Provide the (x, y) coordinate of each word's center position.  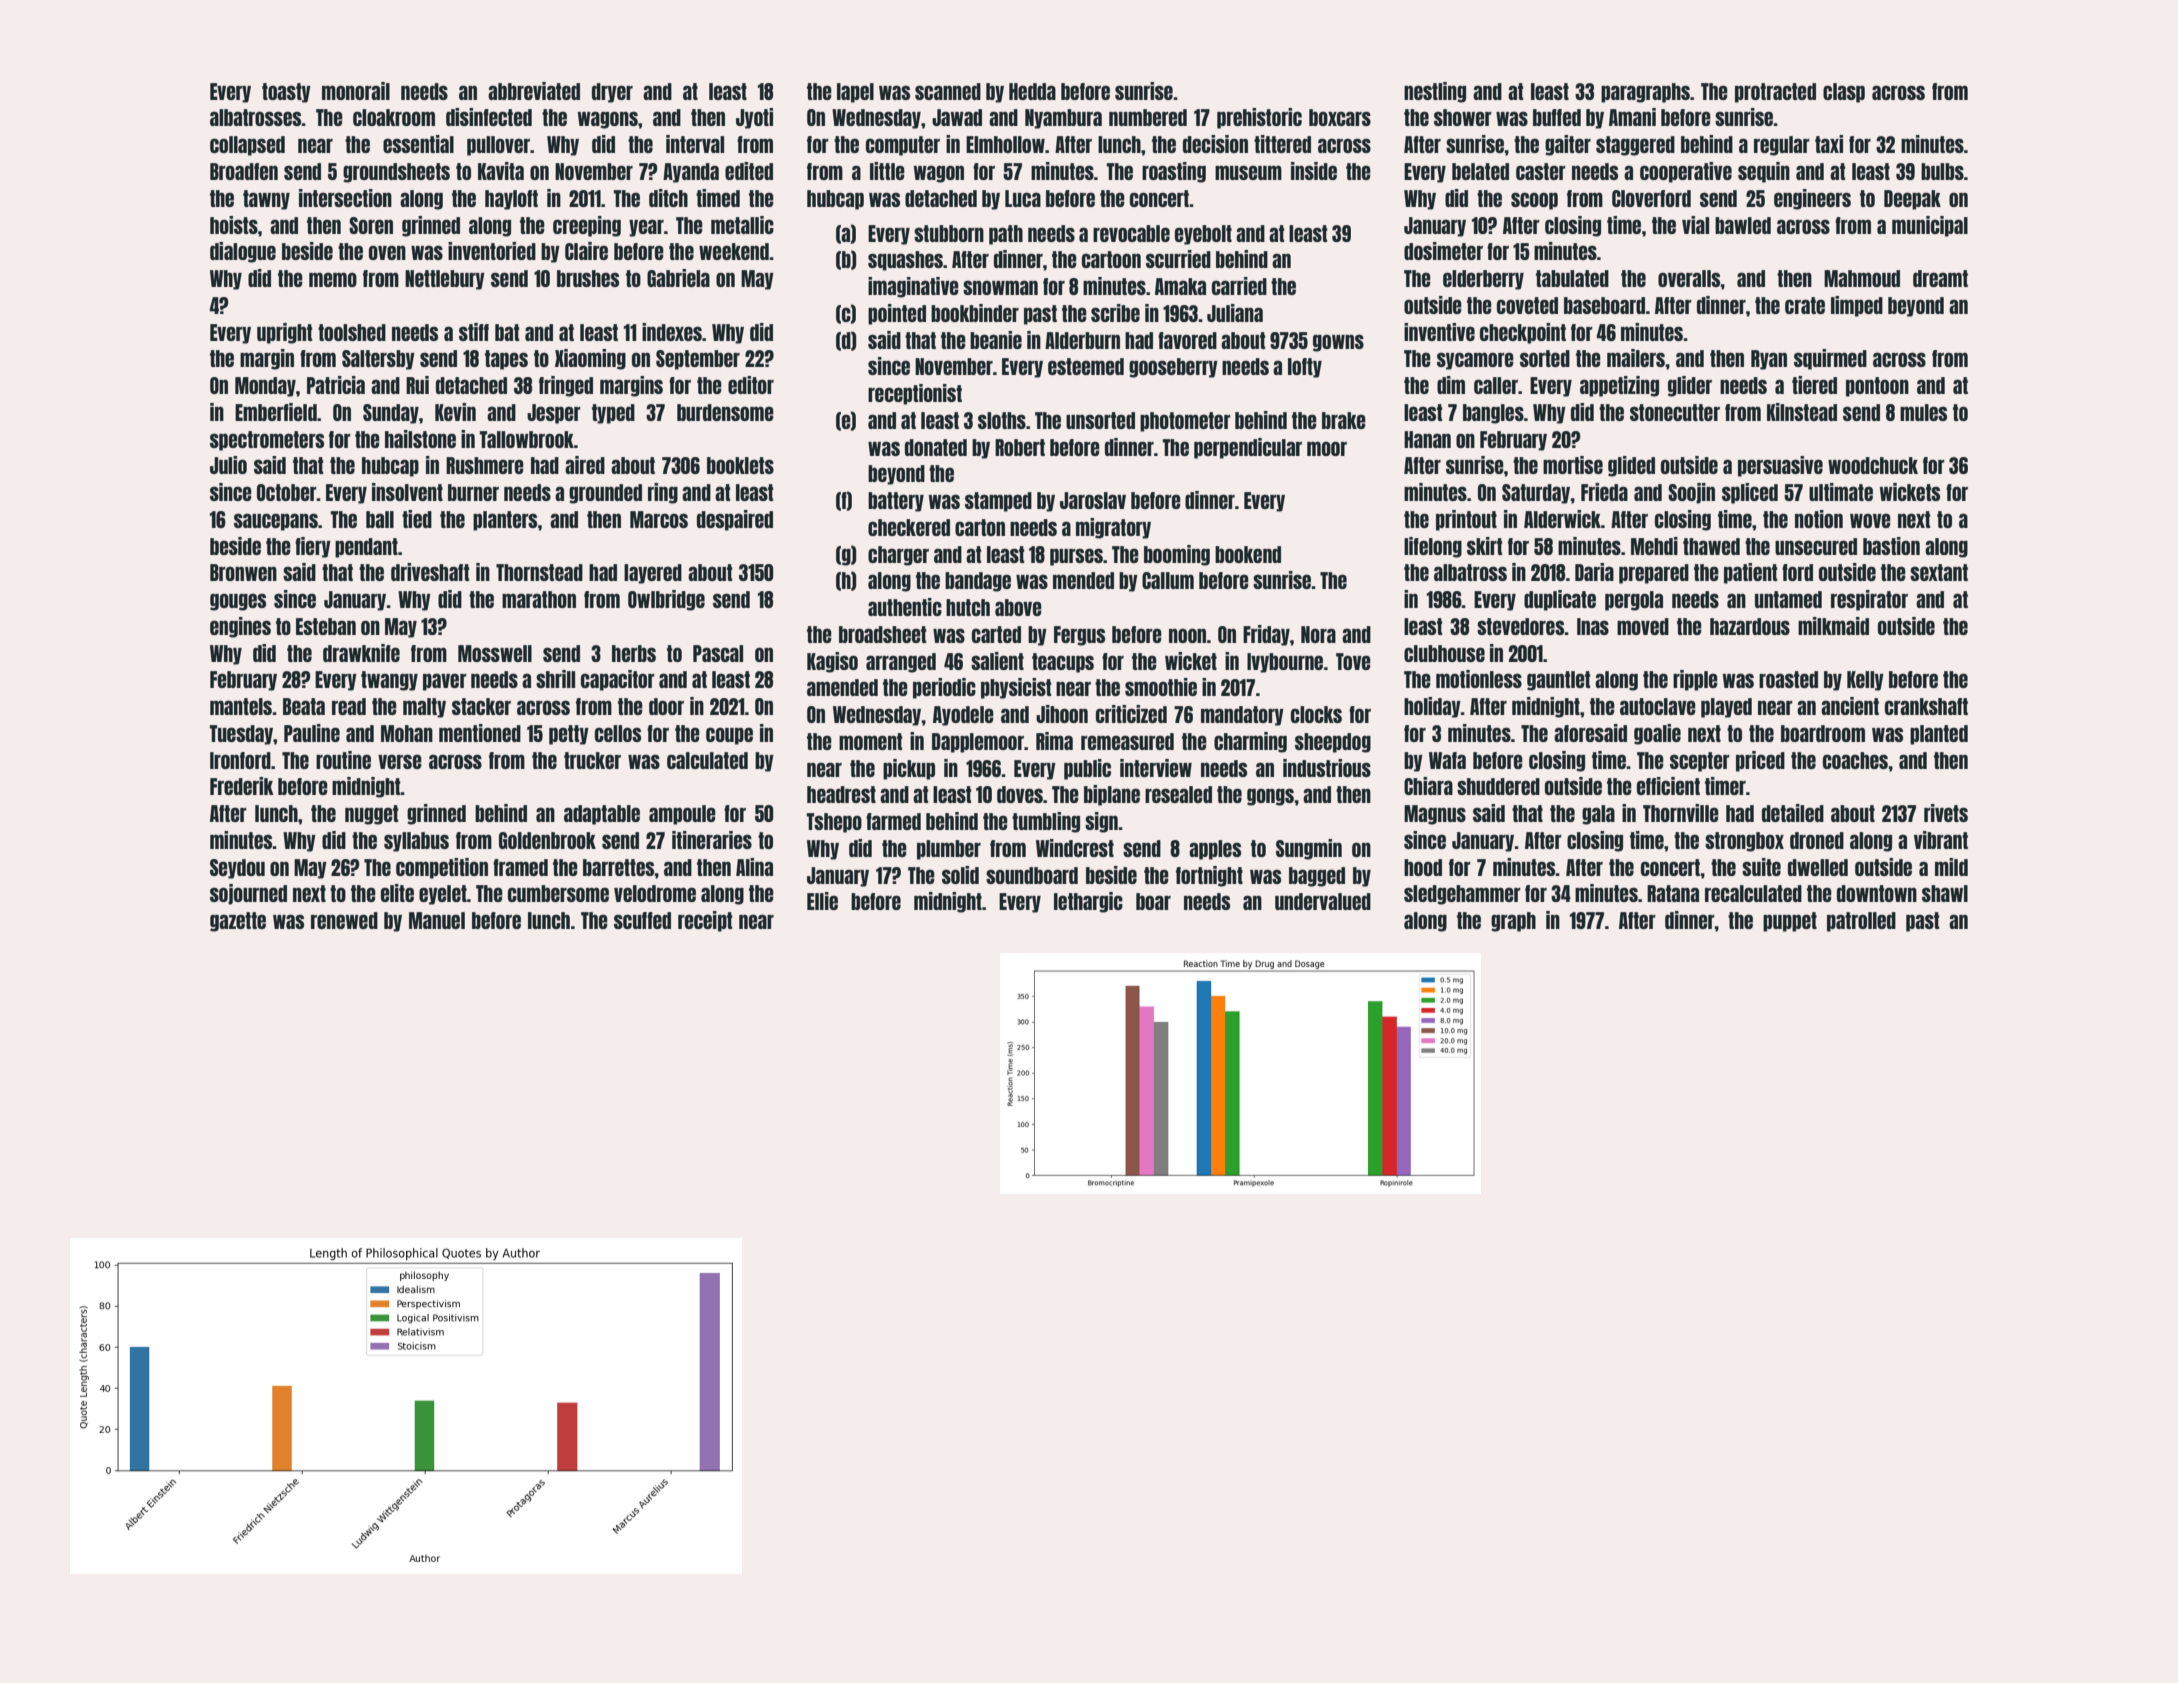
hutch (968, 607)
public (1087, 769)
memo (333, 279)
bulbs (1942, 171)
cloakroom (394, 117)
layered (653, 574)
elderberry (1483, 280)
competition (442, 868)
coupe (729, 736)
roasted (1788, 679)
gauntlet (1559, 681)
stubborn (949, 233)
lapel (855, 93)
